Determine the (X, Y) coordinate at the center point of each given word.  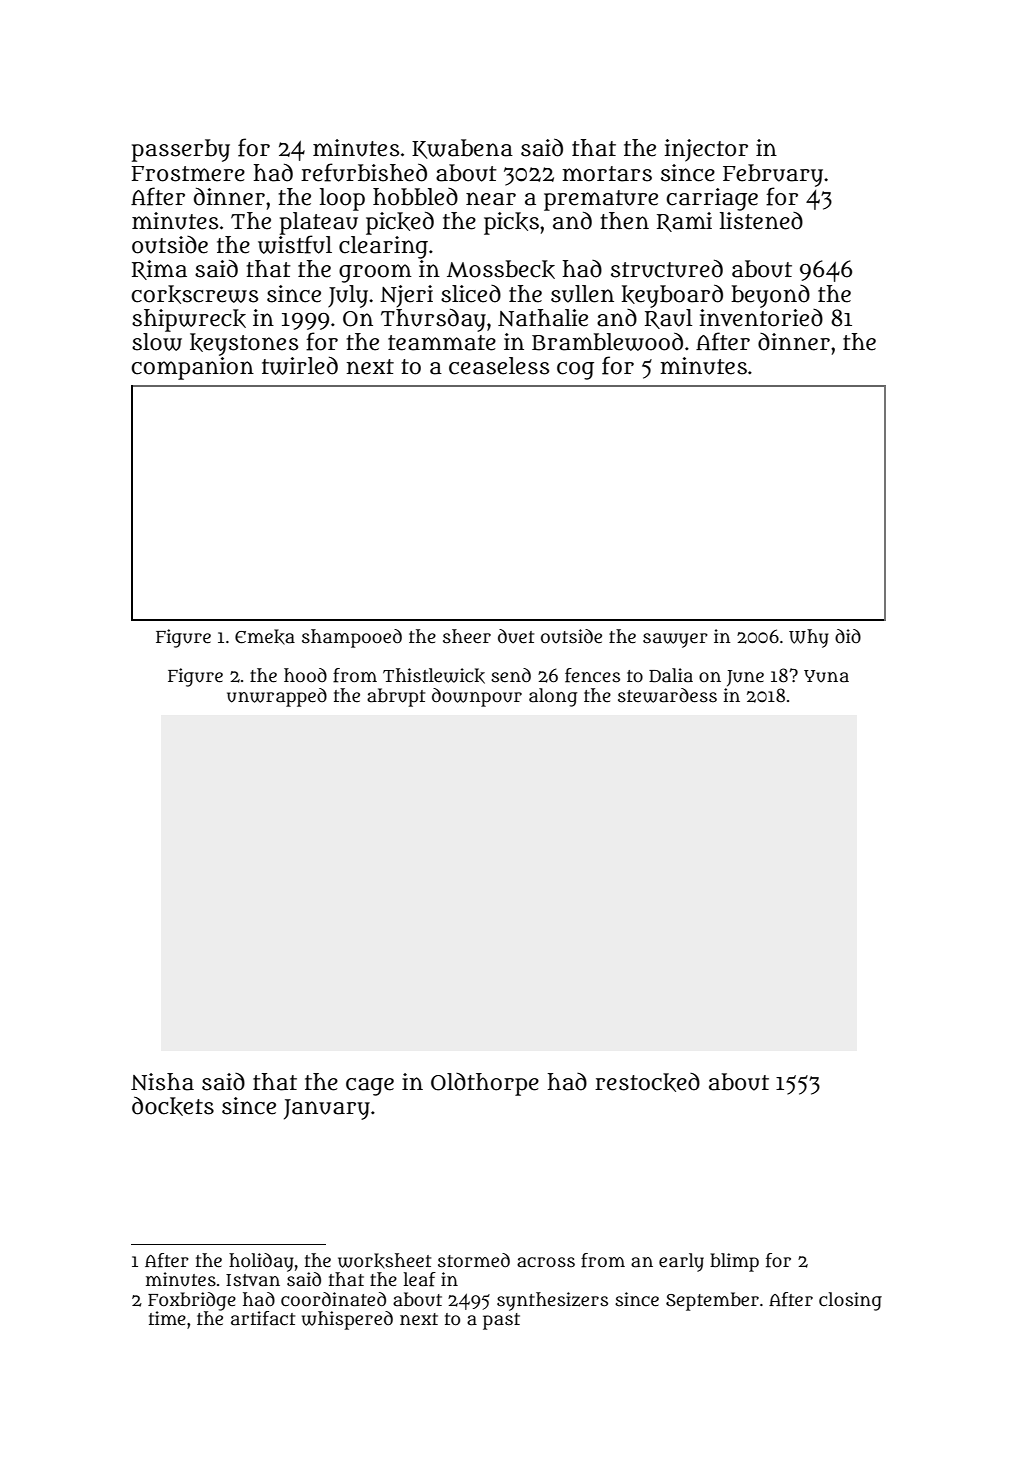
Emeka (265, 637)
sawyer (675, 640)
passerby (181, 150)
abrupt (396, 697)
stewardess (667, 695)
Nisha (162, 1082)
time (167, 1318)
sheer (467, 636)
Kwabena (462, 149)
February (773, 175)
